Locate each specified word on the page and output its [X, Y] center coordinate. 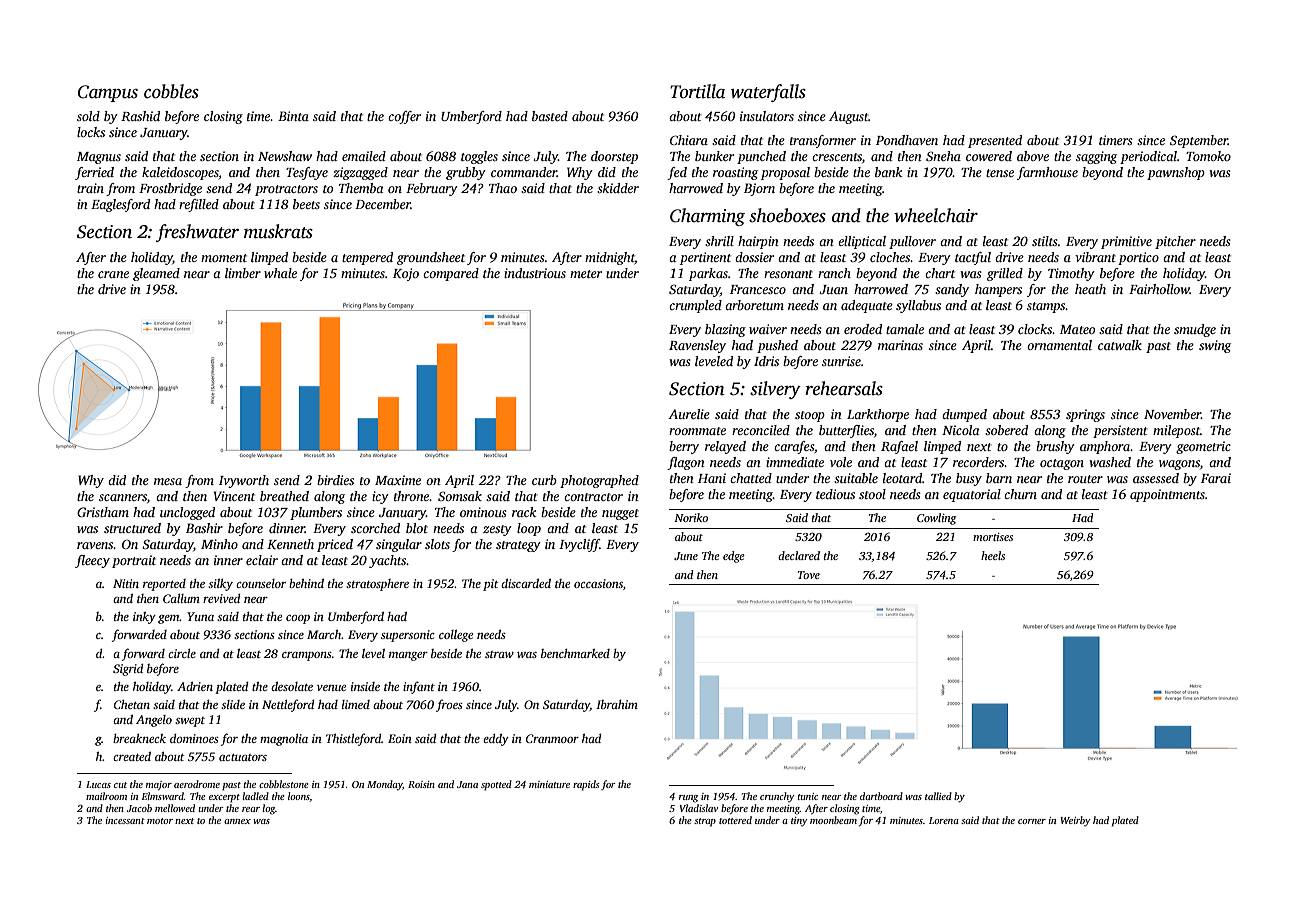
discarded [526, 583]
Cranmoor [552, 738]
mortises [993, 537]
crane [113, 274]
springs [1085, 415]
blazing [725, 330]
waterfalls [768, 93]
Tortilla [697, 91]
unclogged [187, 513]
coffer [404, 117]
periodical [1148, 157]
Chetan [132, 704]
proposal [785, 173]
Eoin [400, 738]
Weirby [1075, 821]
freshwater [197, 233]
